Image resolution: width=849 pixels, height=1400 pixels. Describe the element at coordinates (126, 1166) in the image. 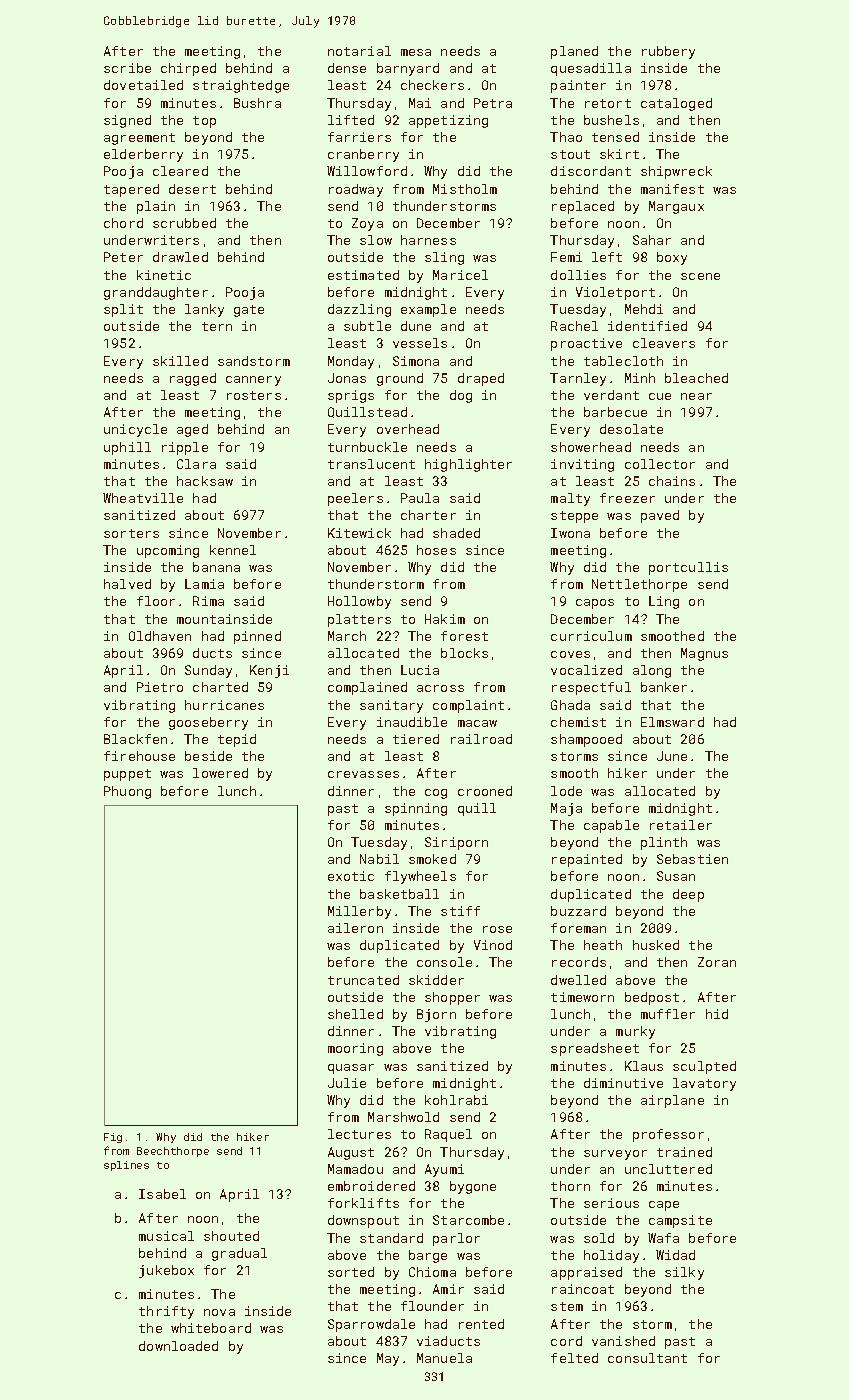

I see `splines` at that location.
